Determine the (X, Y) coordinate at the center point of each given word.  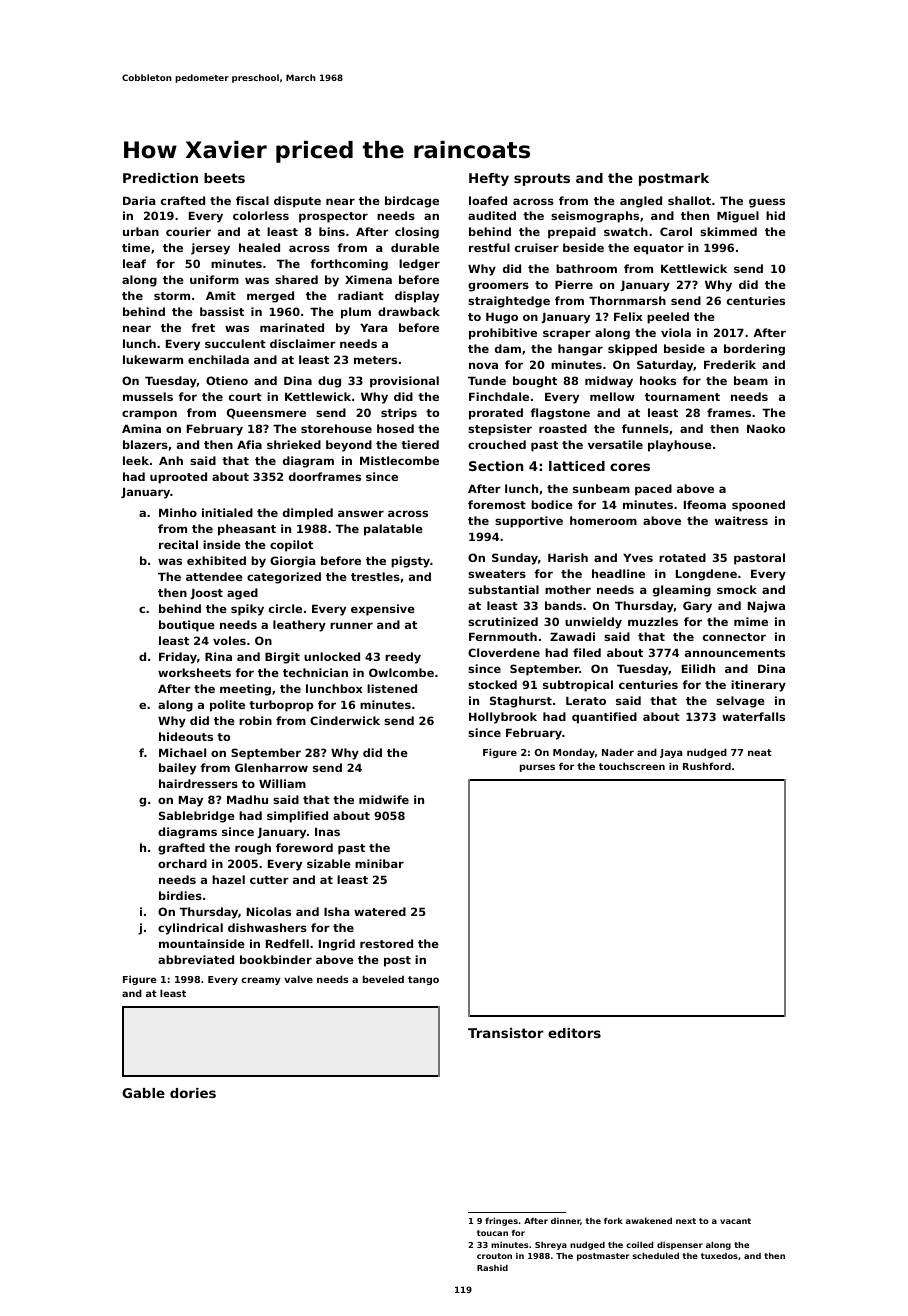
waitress (741, 520)
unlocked (332, 656)
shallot (689, 200)
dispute (297, 202)
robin (255, 720)
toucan (492, 1233)
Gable (143, 1093)
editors (574, 1033)
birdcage (412, 202)
